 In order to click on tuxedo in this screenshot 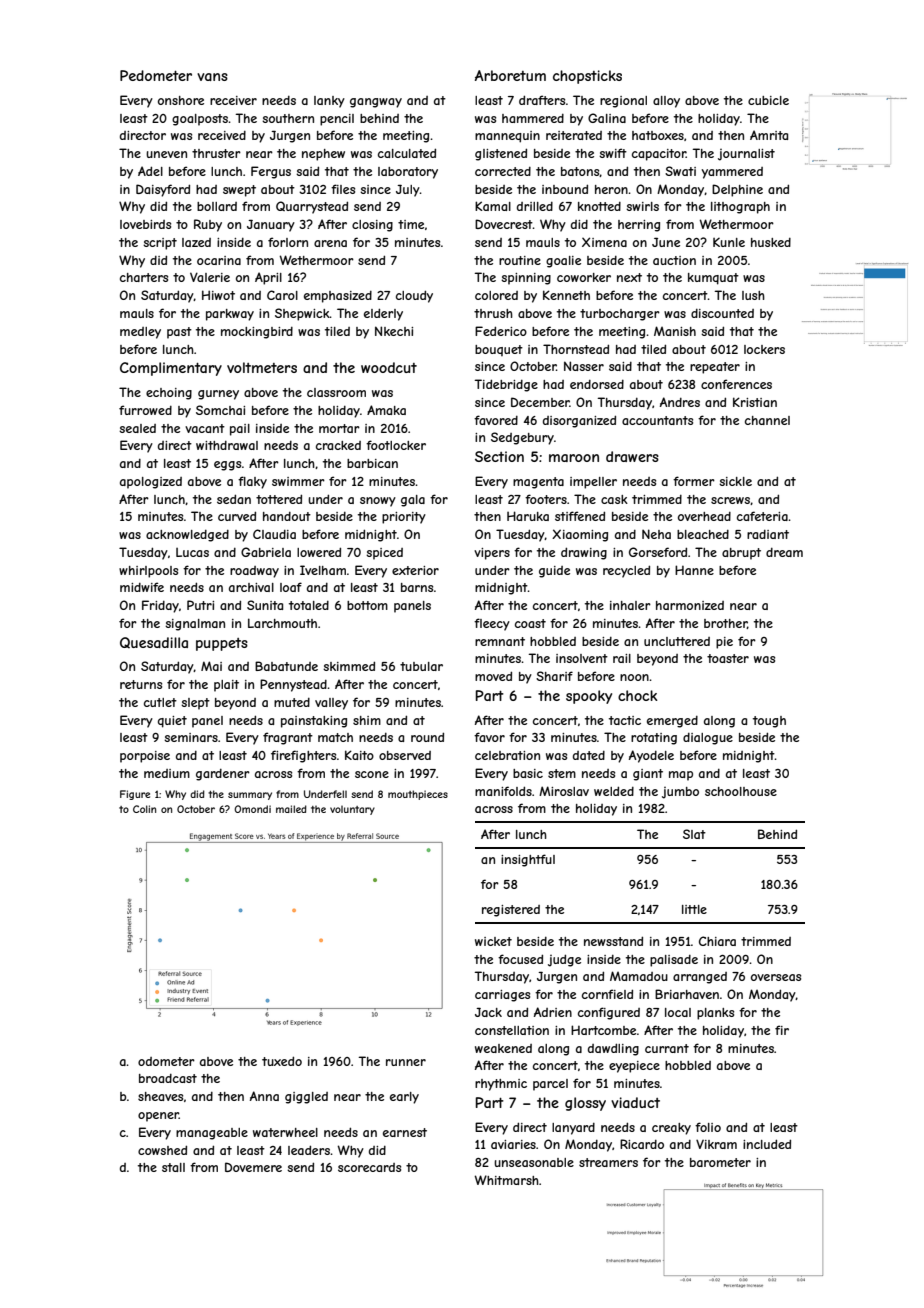, I will do `click(282, 1061)`.
